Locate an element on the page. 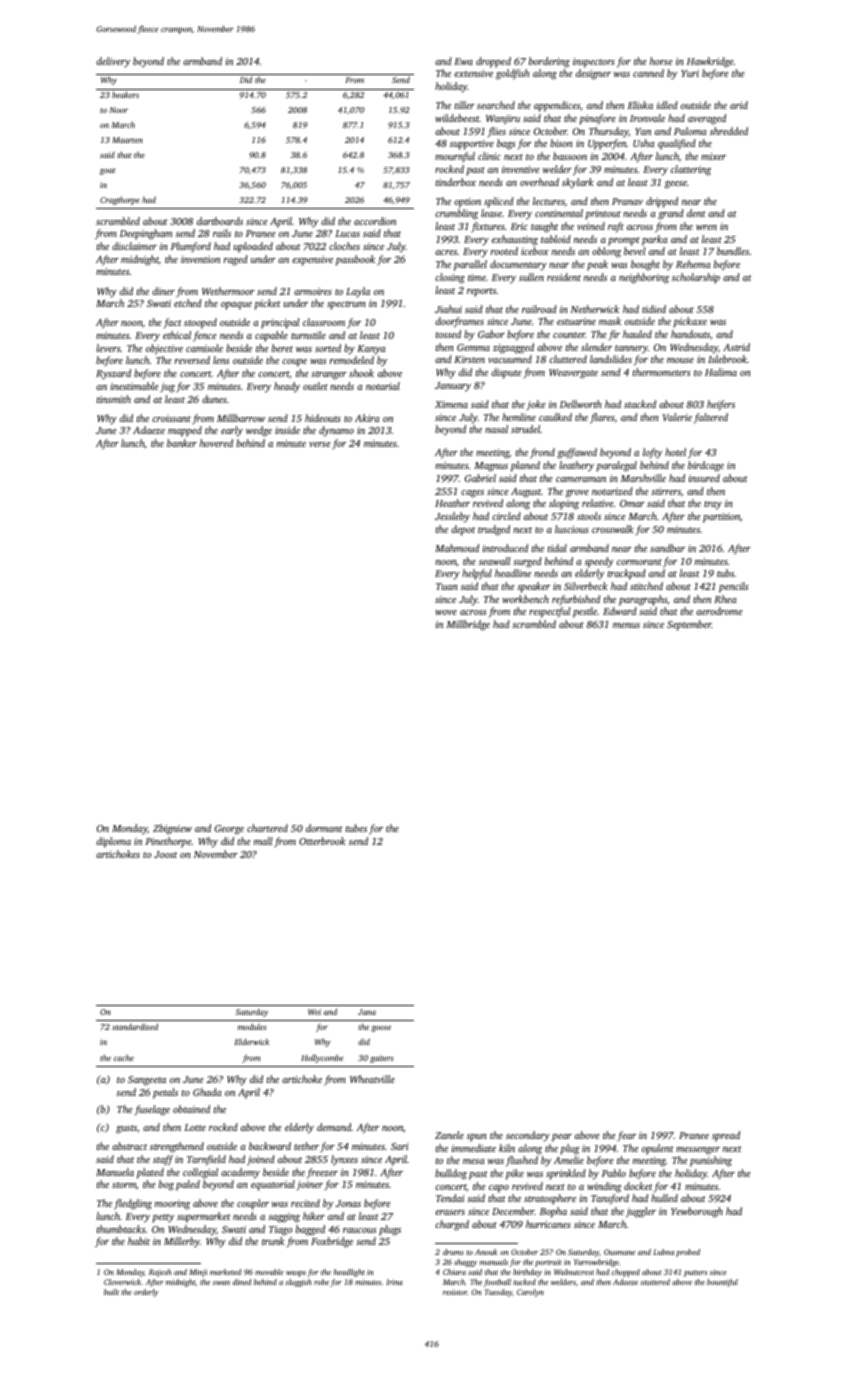  Wheatville is located at coordinates (372, 1079).
